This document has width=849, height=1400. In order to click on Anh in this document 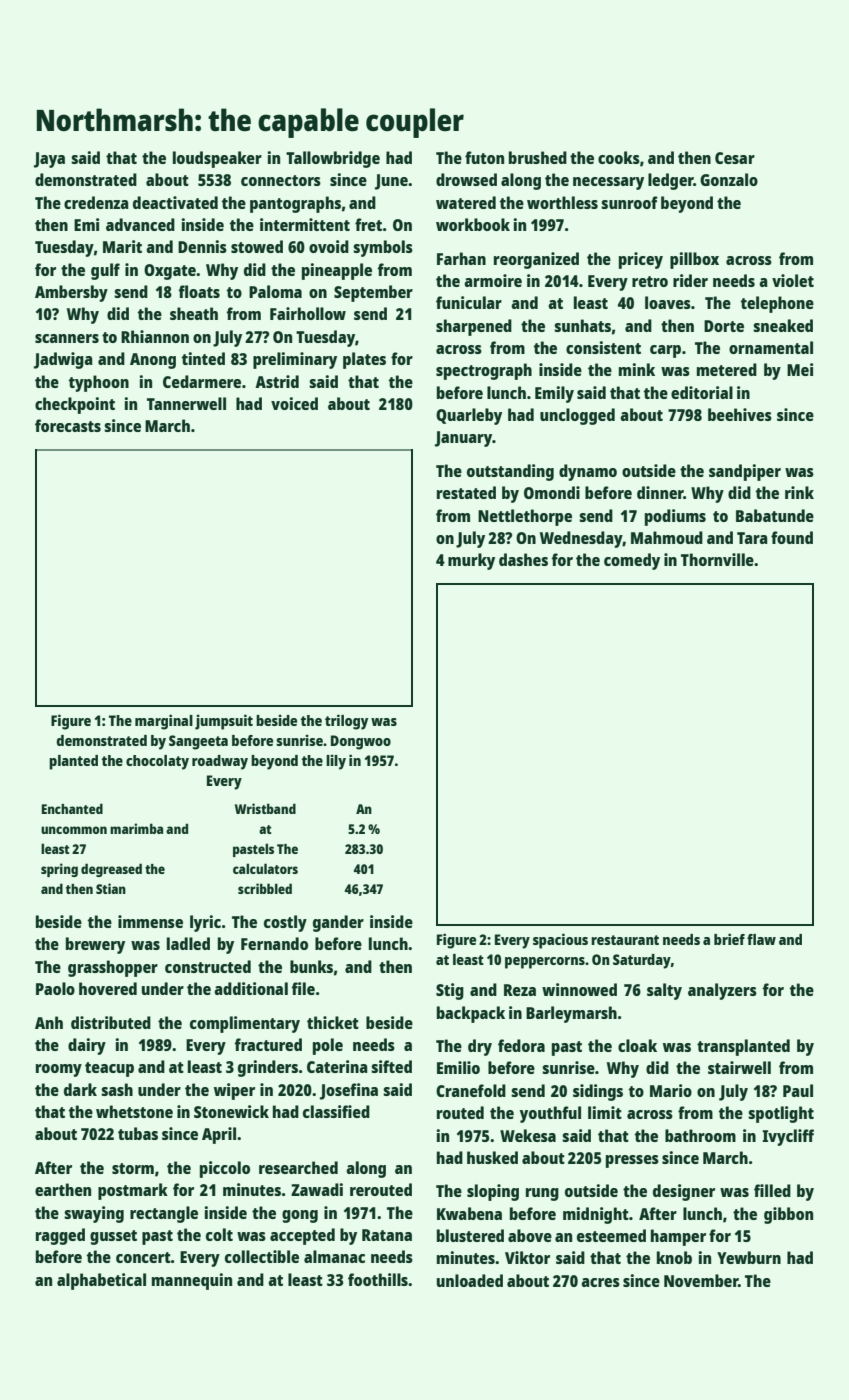, I will do `click(49, 1022)`.
